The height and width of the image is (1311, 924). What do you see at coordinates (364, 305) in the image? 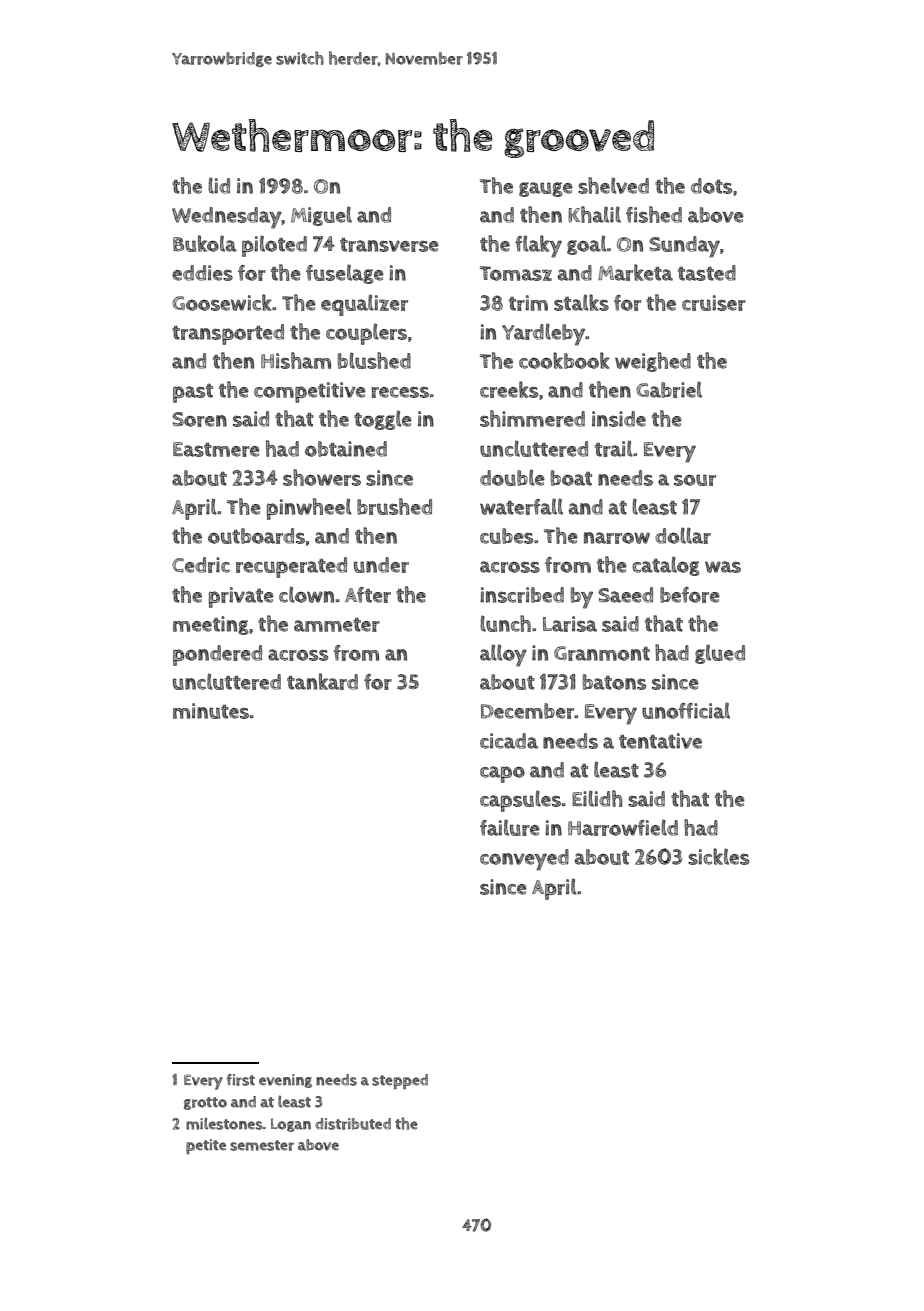
I see `equalizer` at bounding box center [364, 305].
